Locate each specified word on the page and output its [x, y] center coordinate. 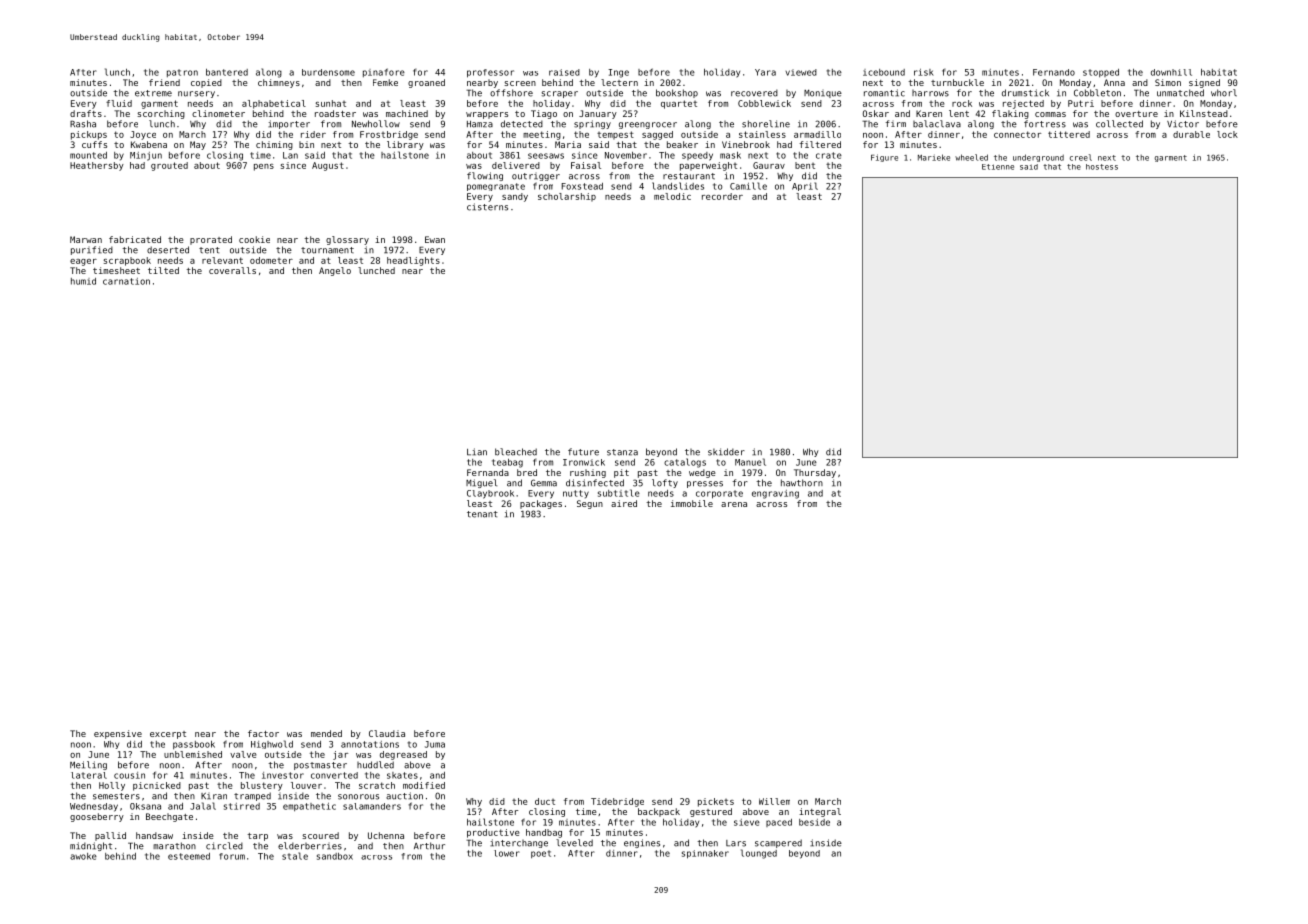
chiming [274, 145]
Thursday [815, 473]
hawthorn [802, 483]
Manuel [750, 462]
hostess [1102, 167]
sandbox [335, 856]
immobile [692, 503]
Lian [477, 452]
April [805, 186]
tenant [482, 514]
